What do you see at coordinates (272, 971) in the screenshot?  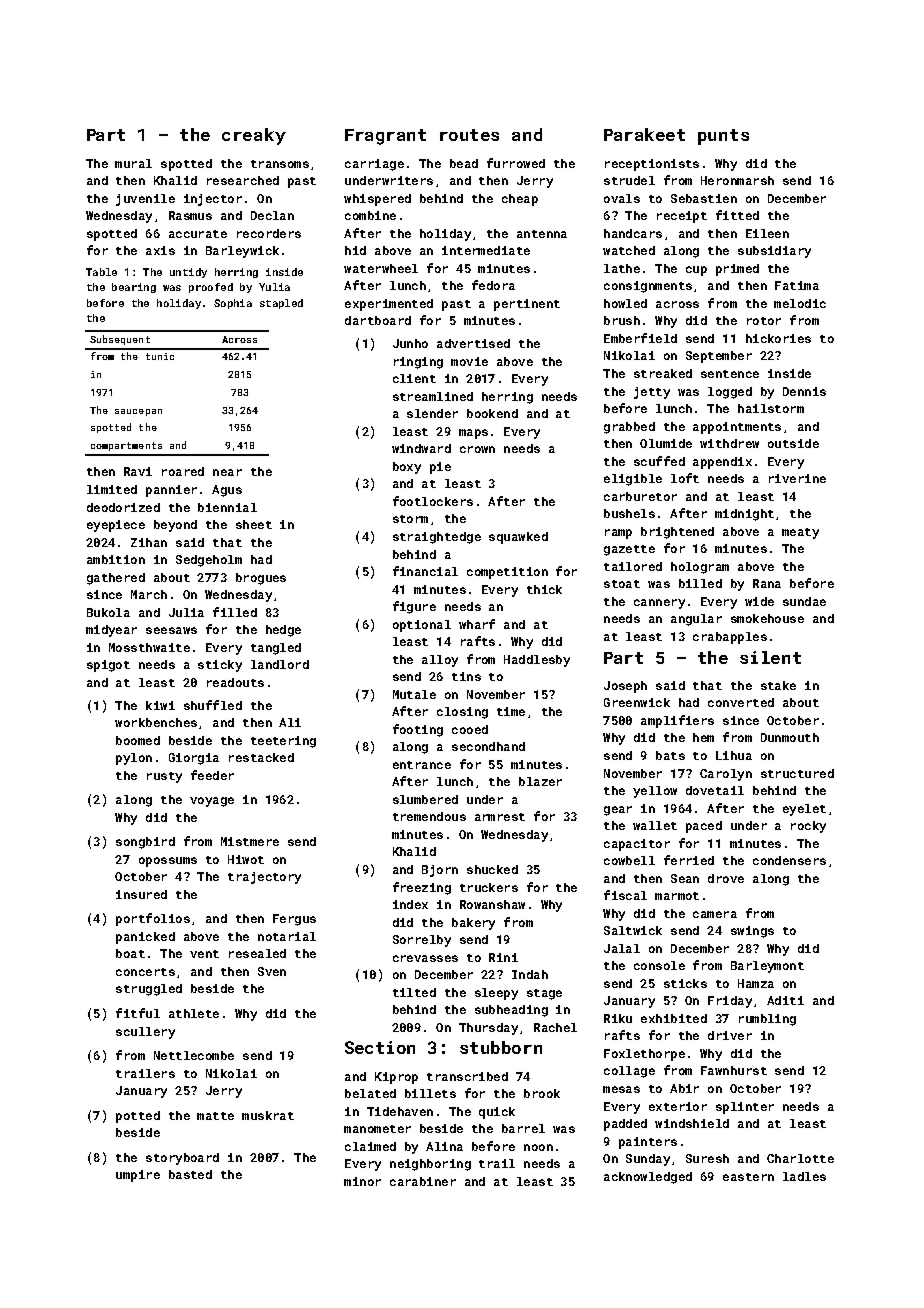 I see `Sven` at bounding box center [272, 971].
